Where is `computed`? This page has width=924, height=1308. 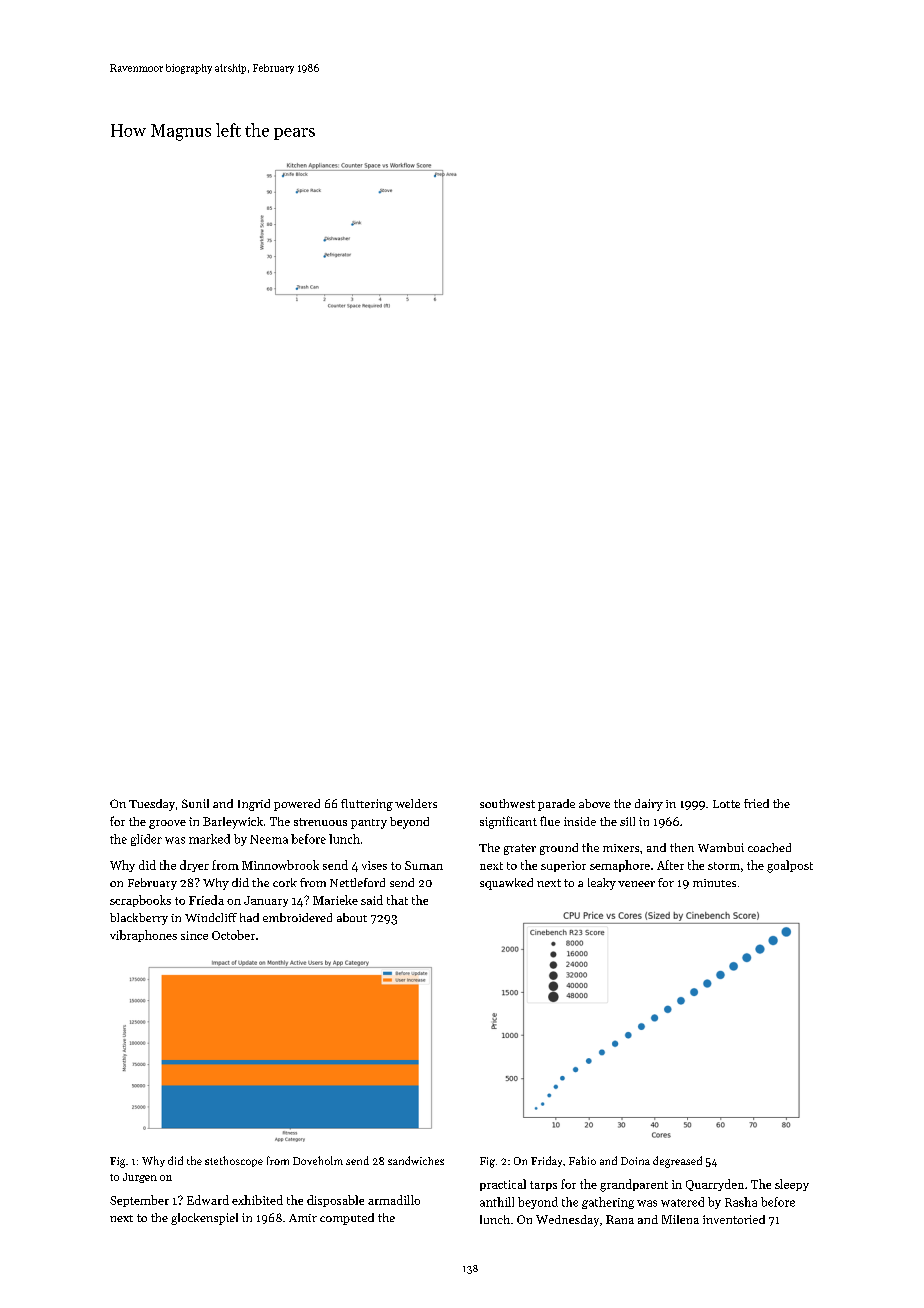
computed is located at coordinates (347, 1219).
